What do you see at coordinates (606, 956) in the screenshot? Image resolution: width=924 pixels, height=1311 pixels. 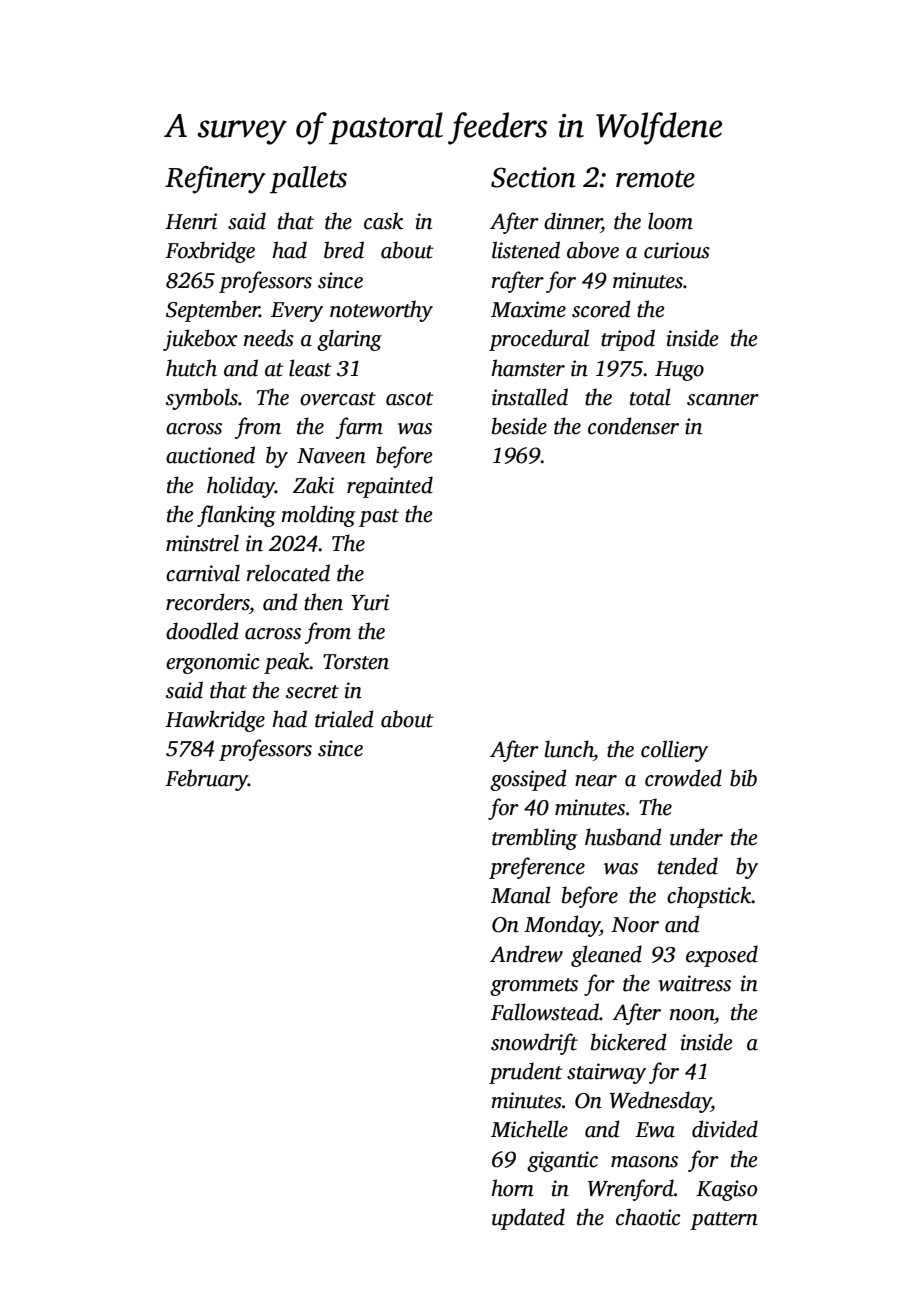 I see `gleaned` at bounding box center [606, 956].
